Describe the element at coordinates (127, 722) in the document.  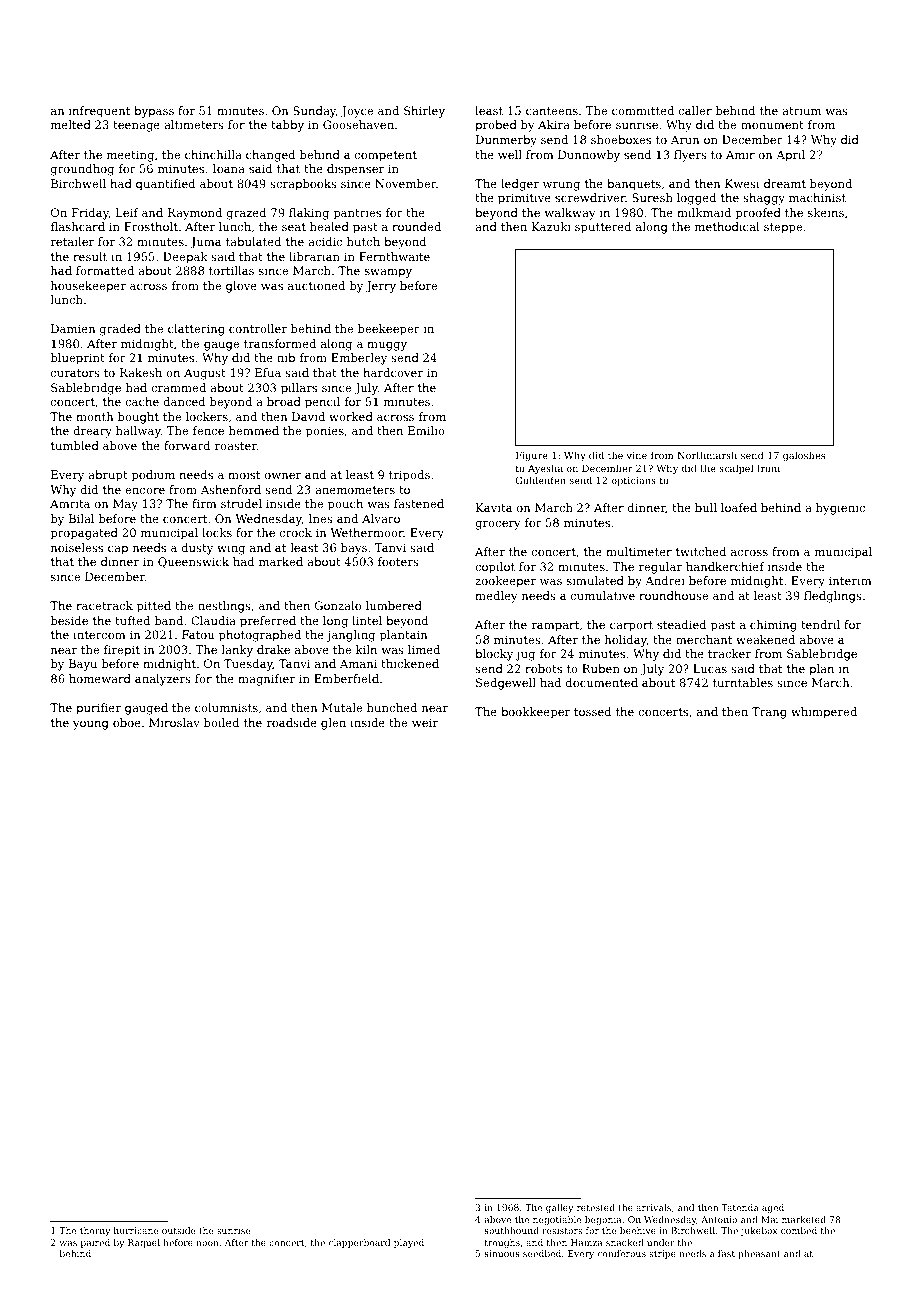
I see `oboe` at that location.
